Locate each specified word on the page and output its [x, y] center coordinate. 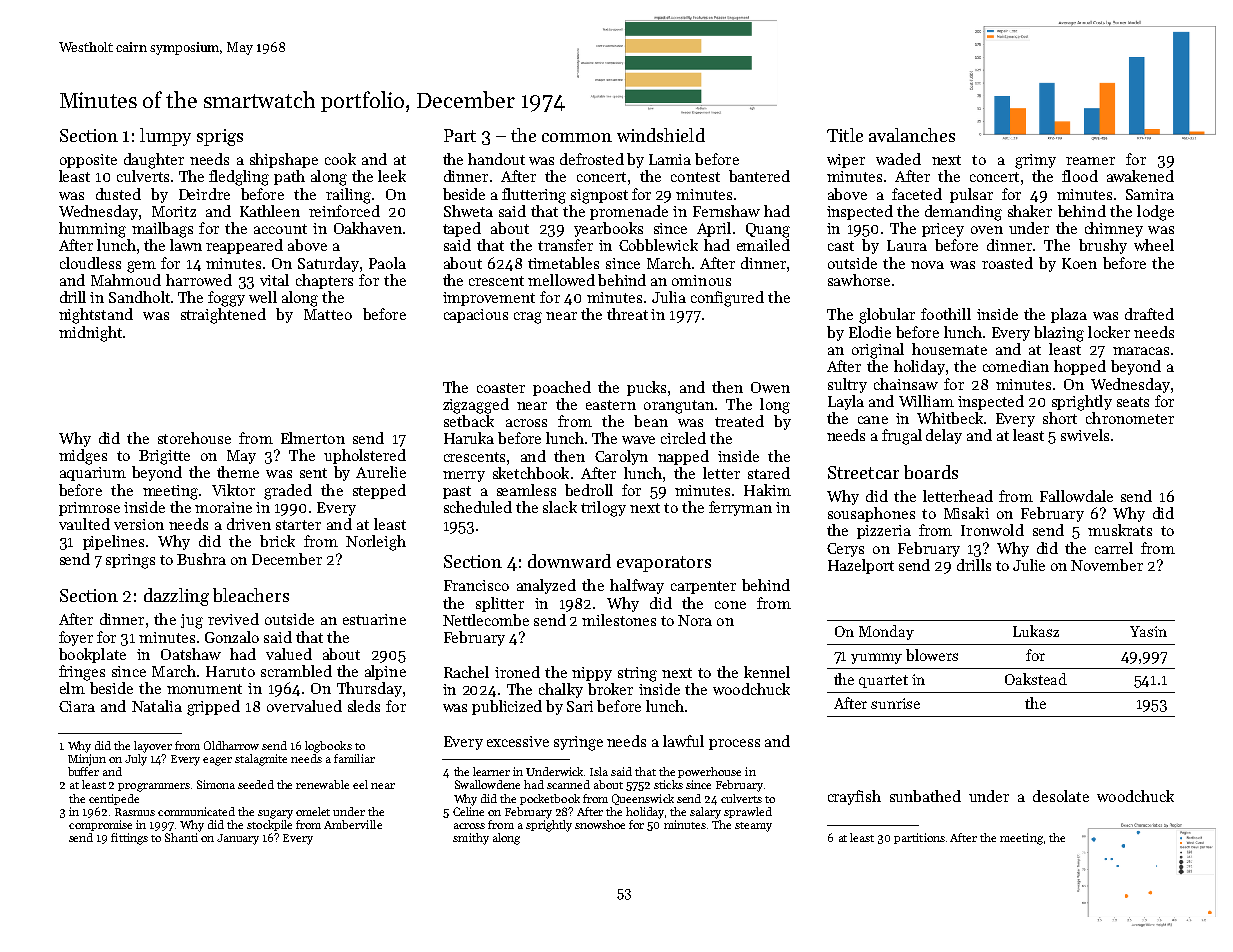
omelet [313, 811]
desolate [1061, 796]
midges [83, 457]
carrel [1114, 548]
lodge [1155, 213]
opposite [88, 161]
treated [739, 421]
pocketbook [550, 799]
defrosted [592, 159]
